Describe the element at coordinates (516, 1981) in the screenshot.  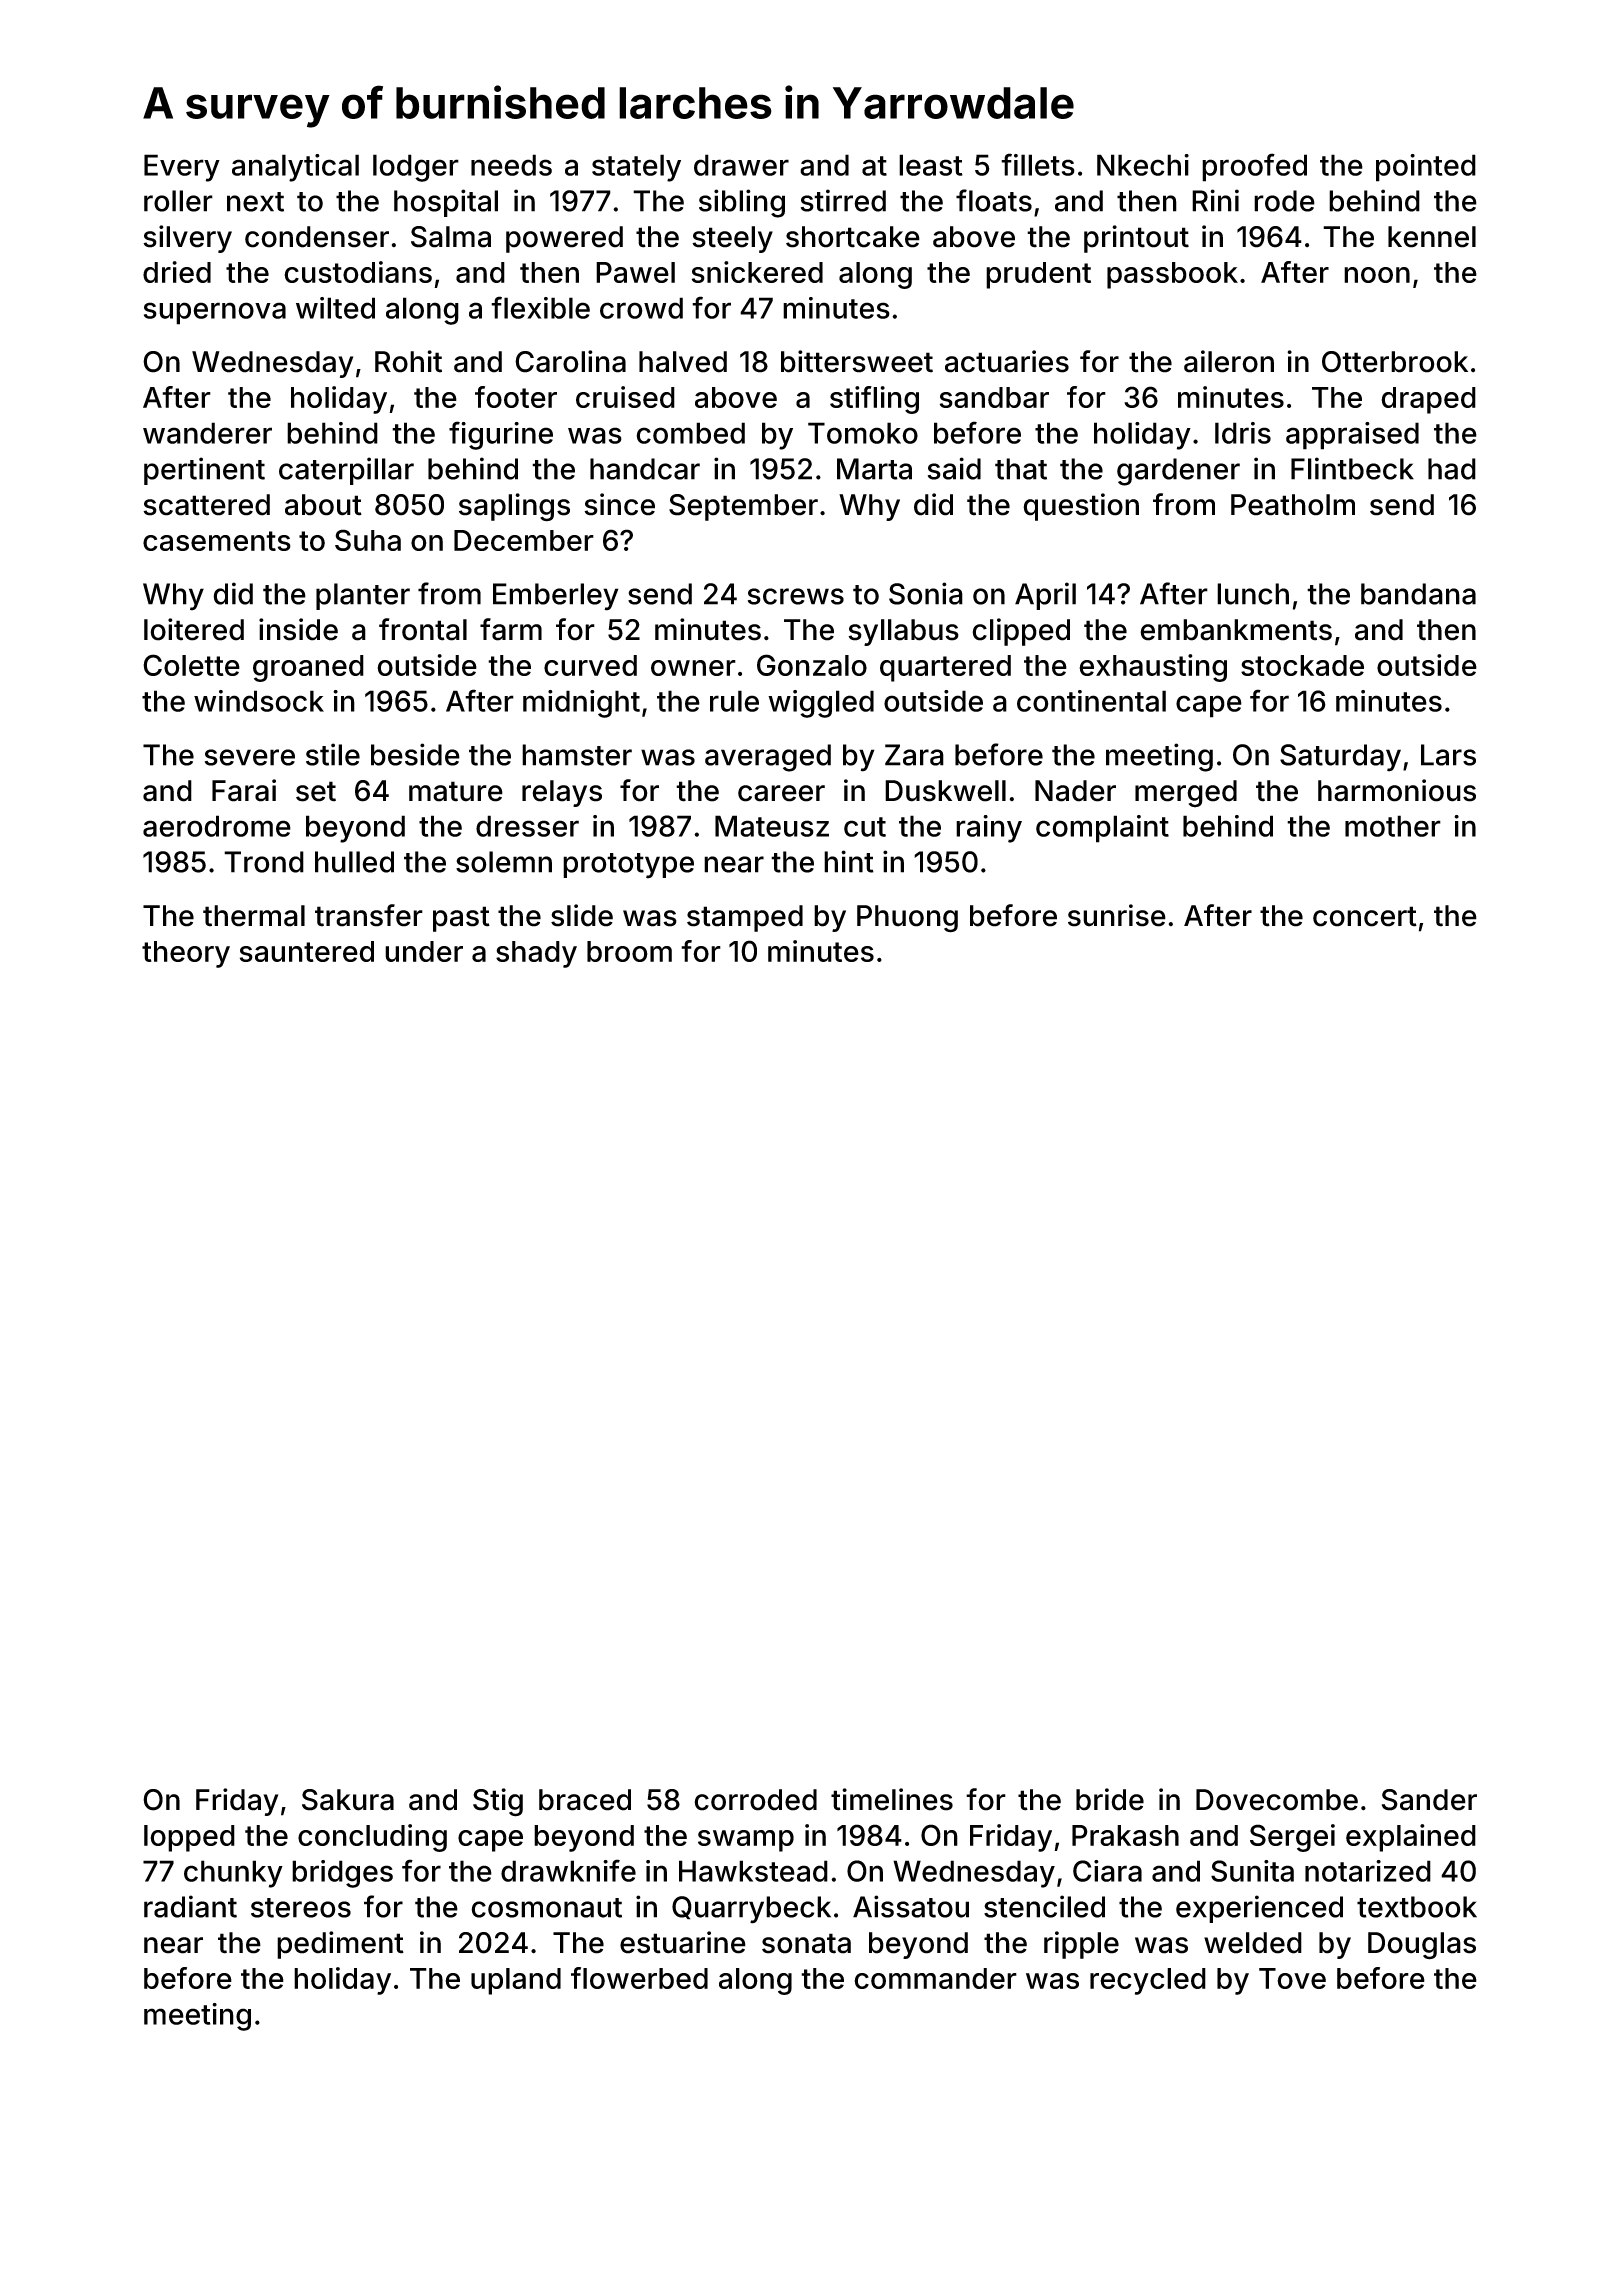
I see `upland` at that location.
